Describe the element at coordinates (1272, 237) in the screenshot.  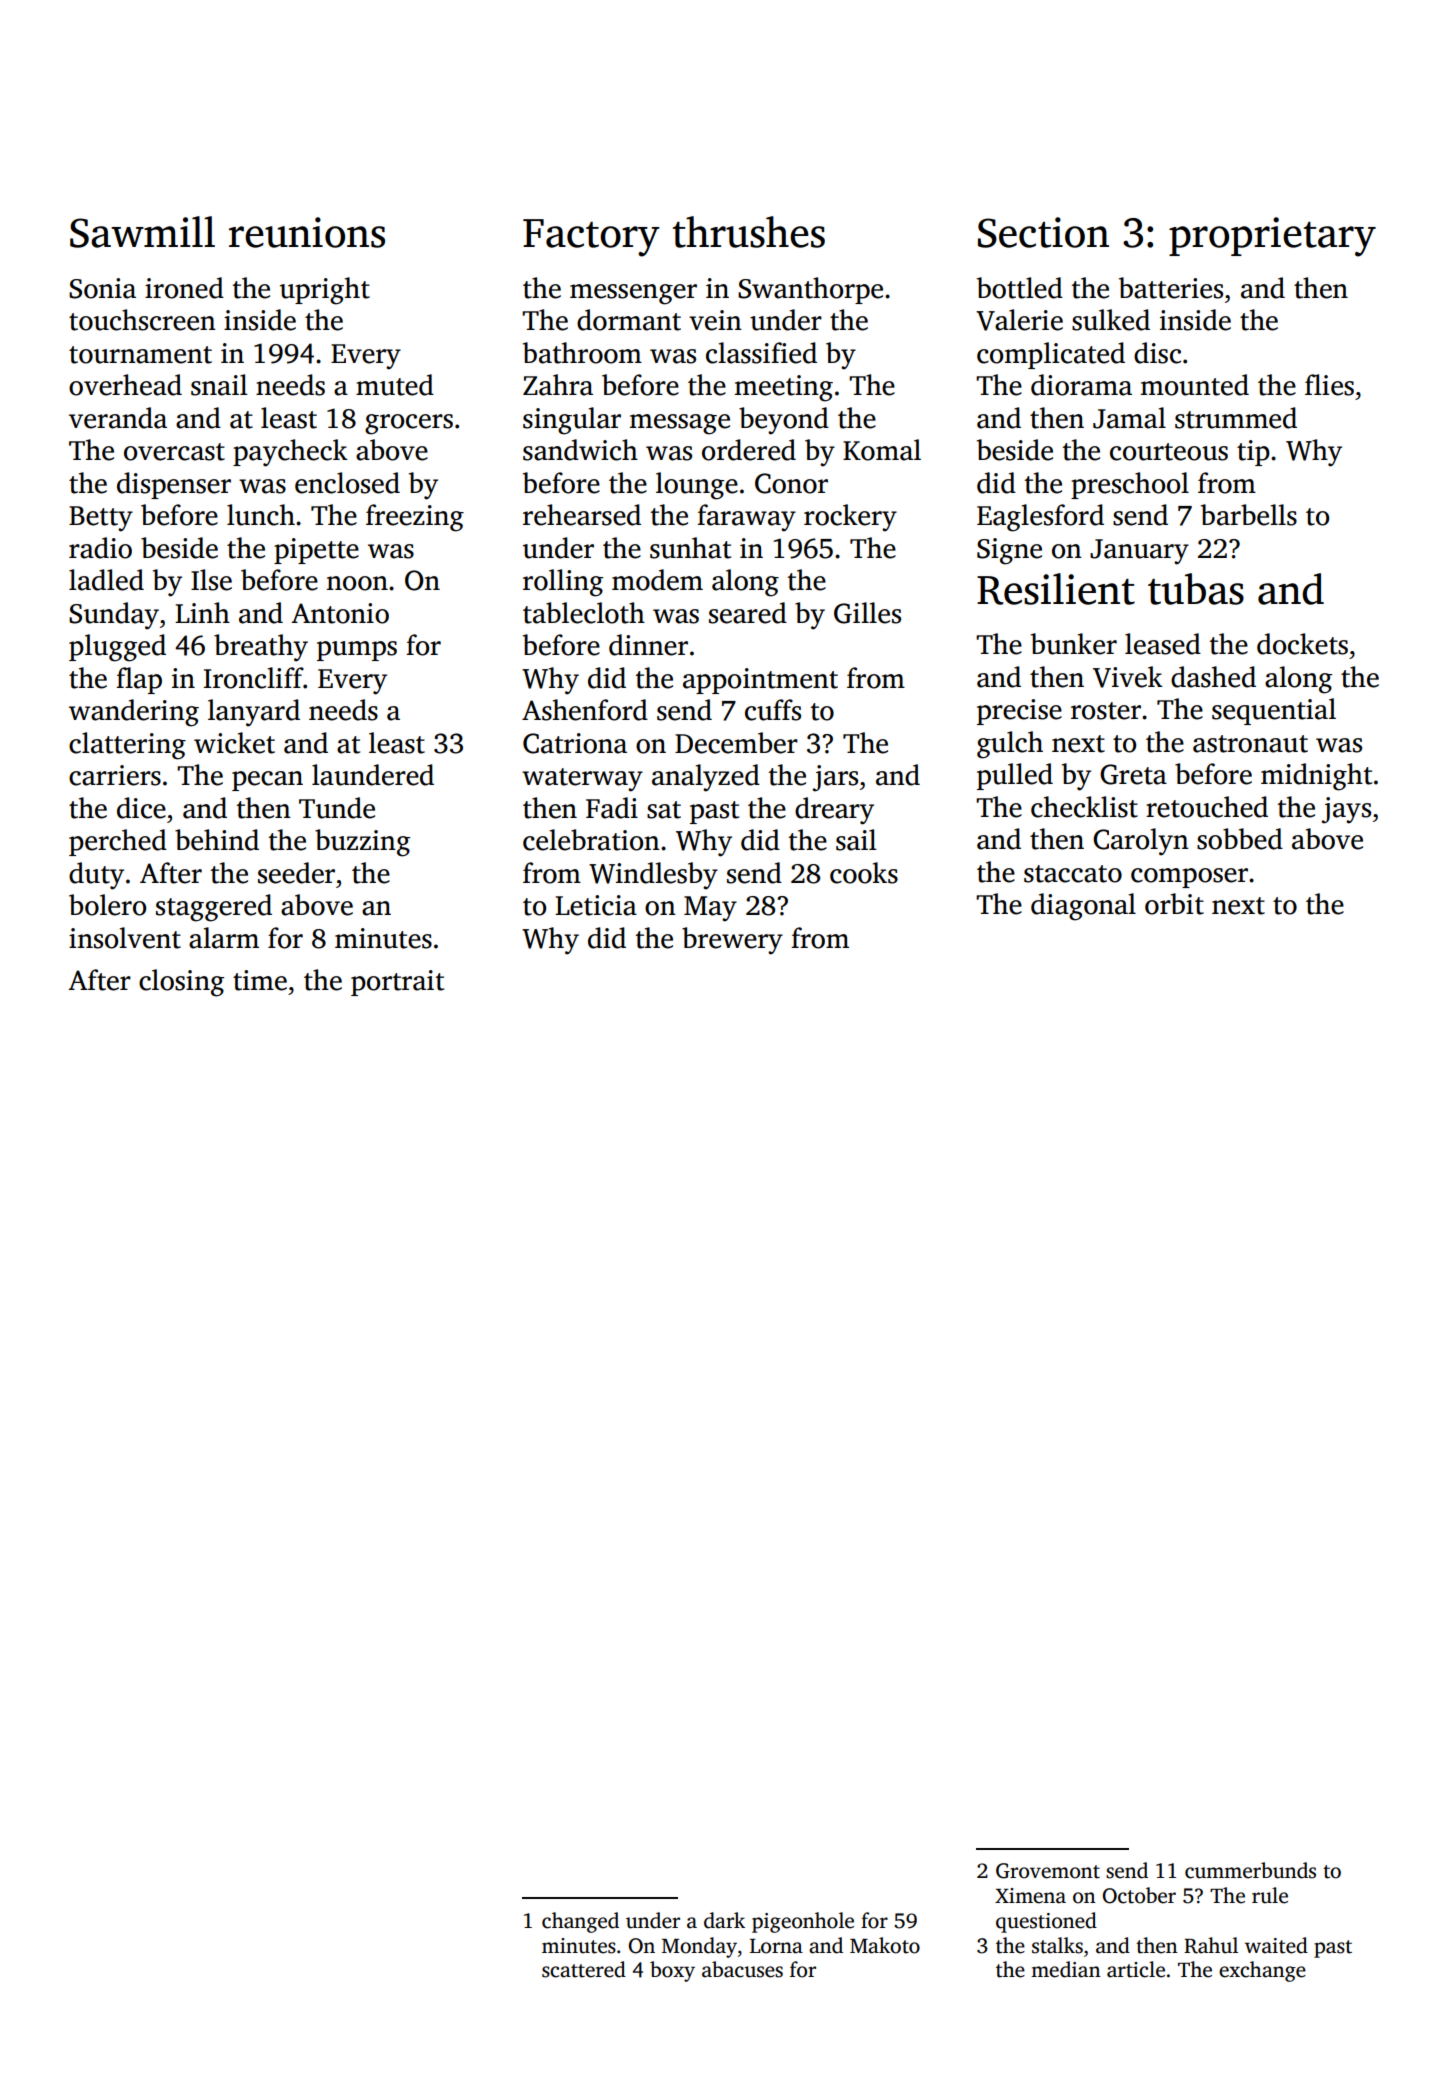
I see `proprietary` at that location.
